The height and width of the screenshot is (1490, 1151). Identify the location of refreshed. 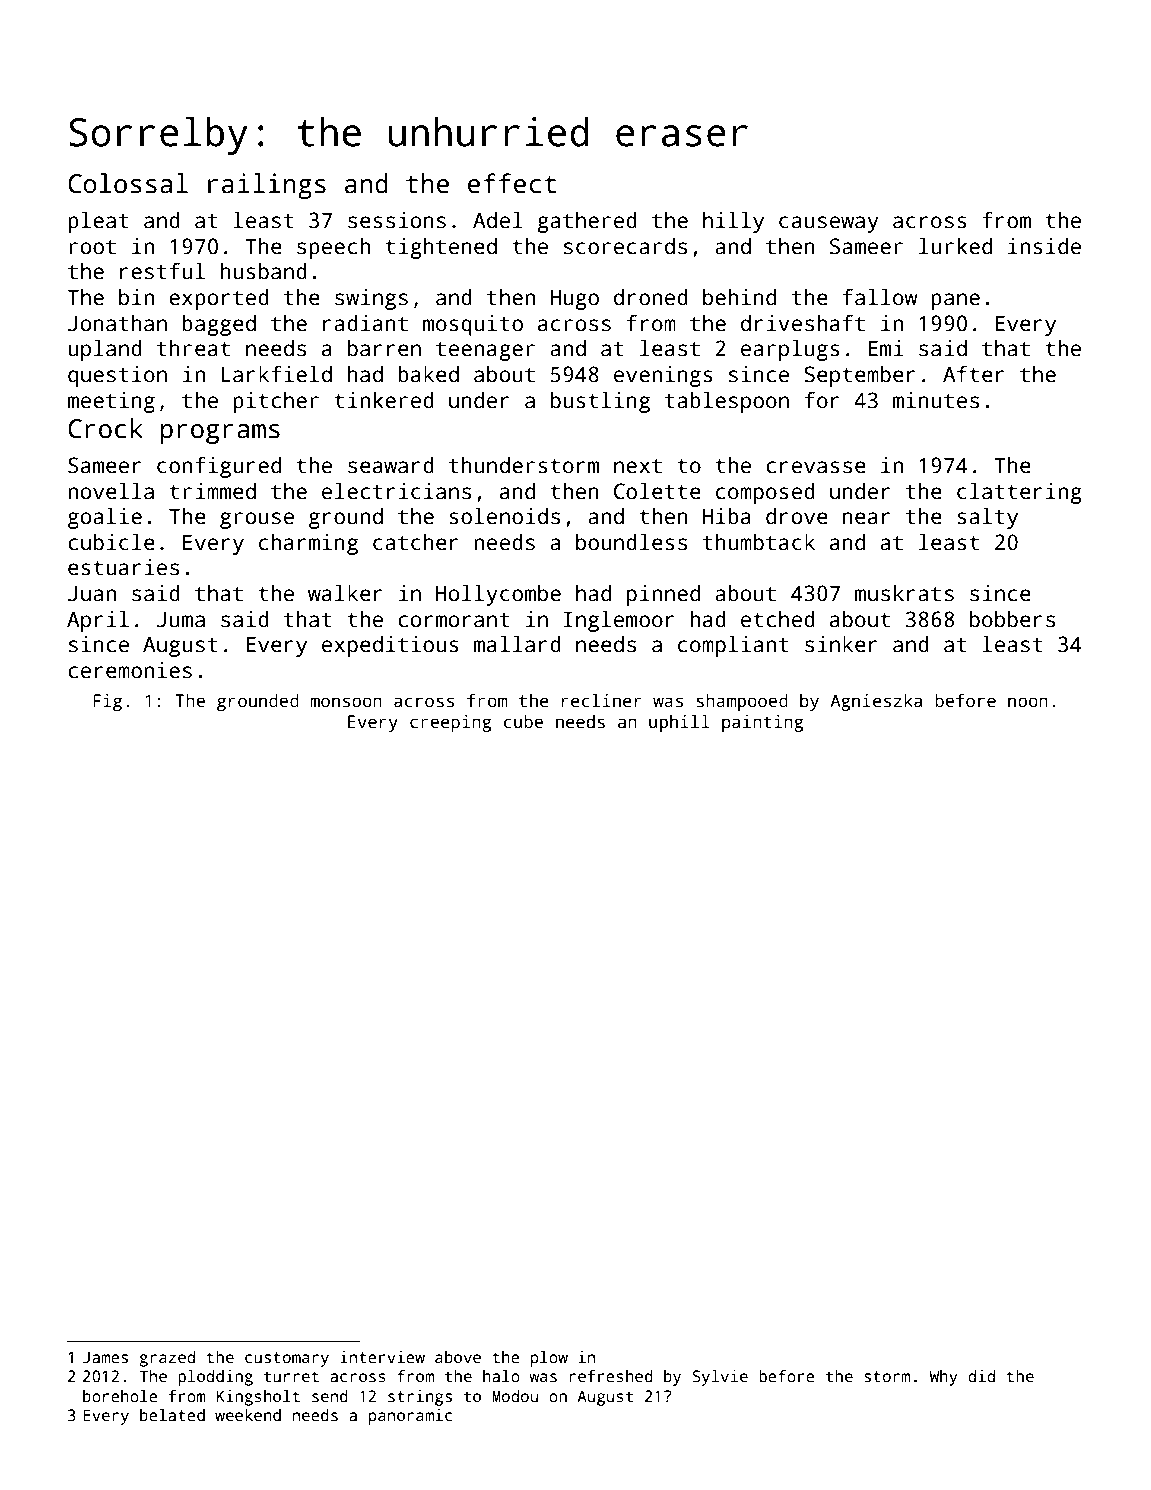
(611, 1376).
